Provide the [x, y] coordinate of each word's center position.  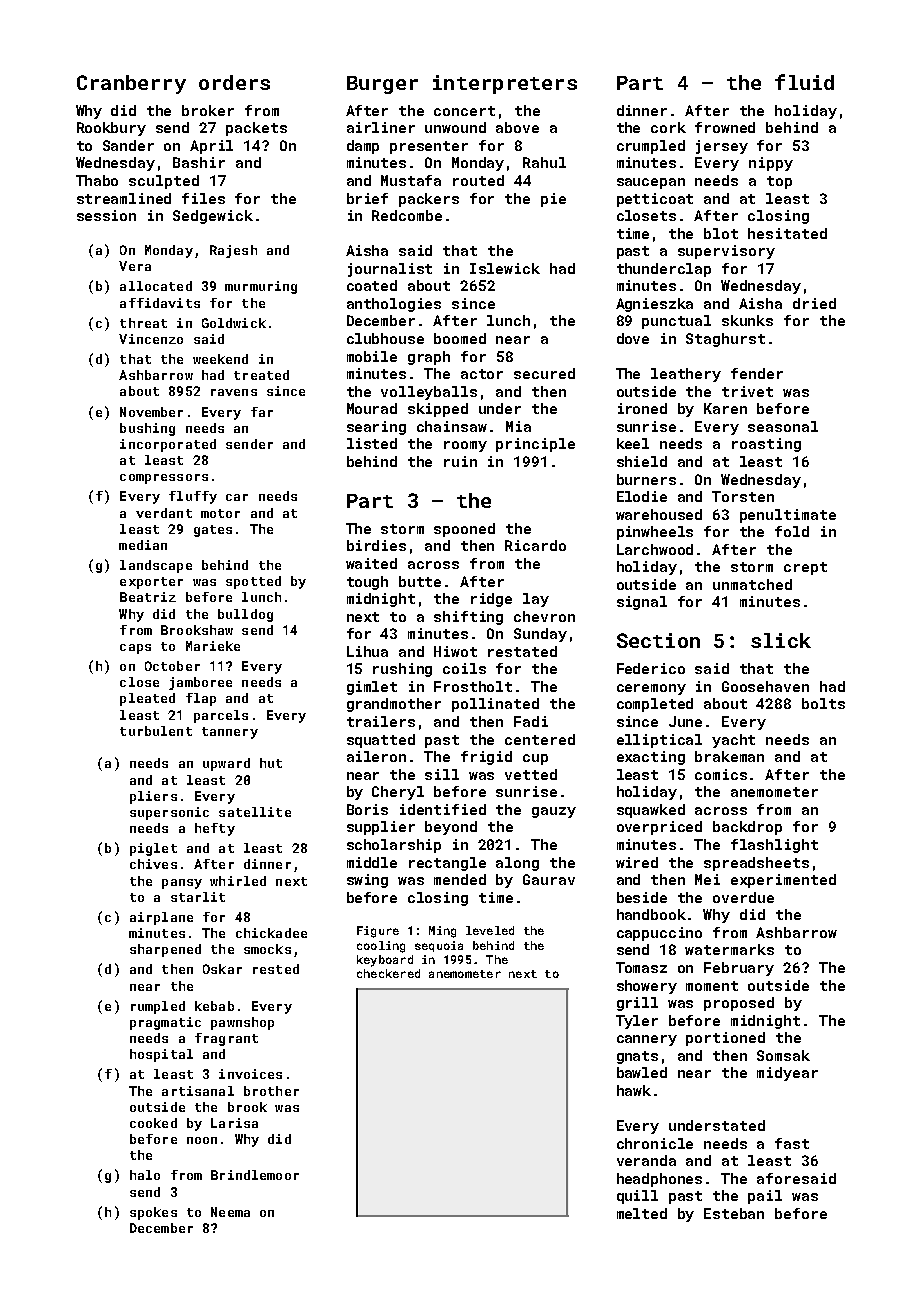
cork [668, 127]
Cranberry [131, 84]
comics [721, 774]
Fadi [531, 721]
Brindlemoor [255, 1175]
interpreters [505, 84]
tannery [230, 733]
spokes [153, 1213]
